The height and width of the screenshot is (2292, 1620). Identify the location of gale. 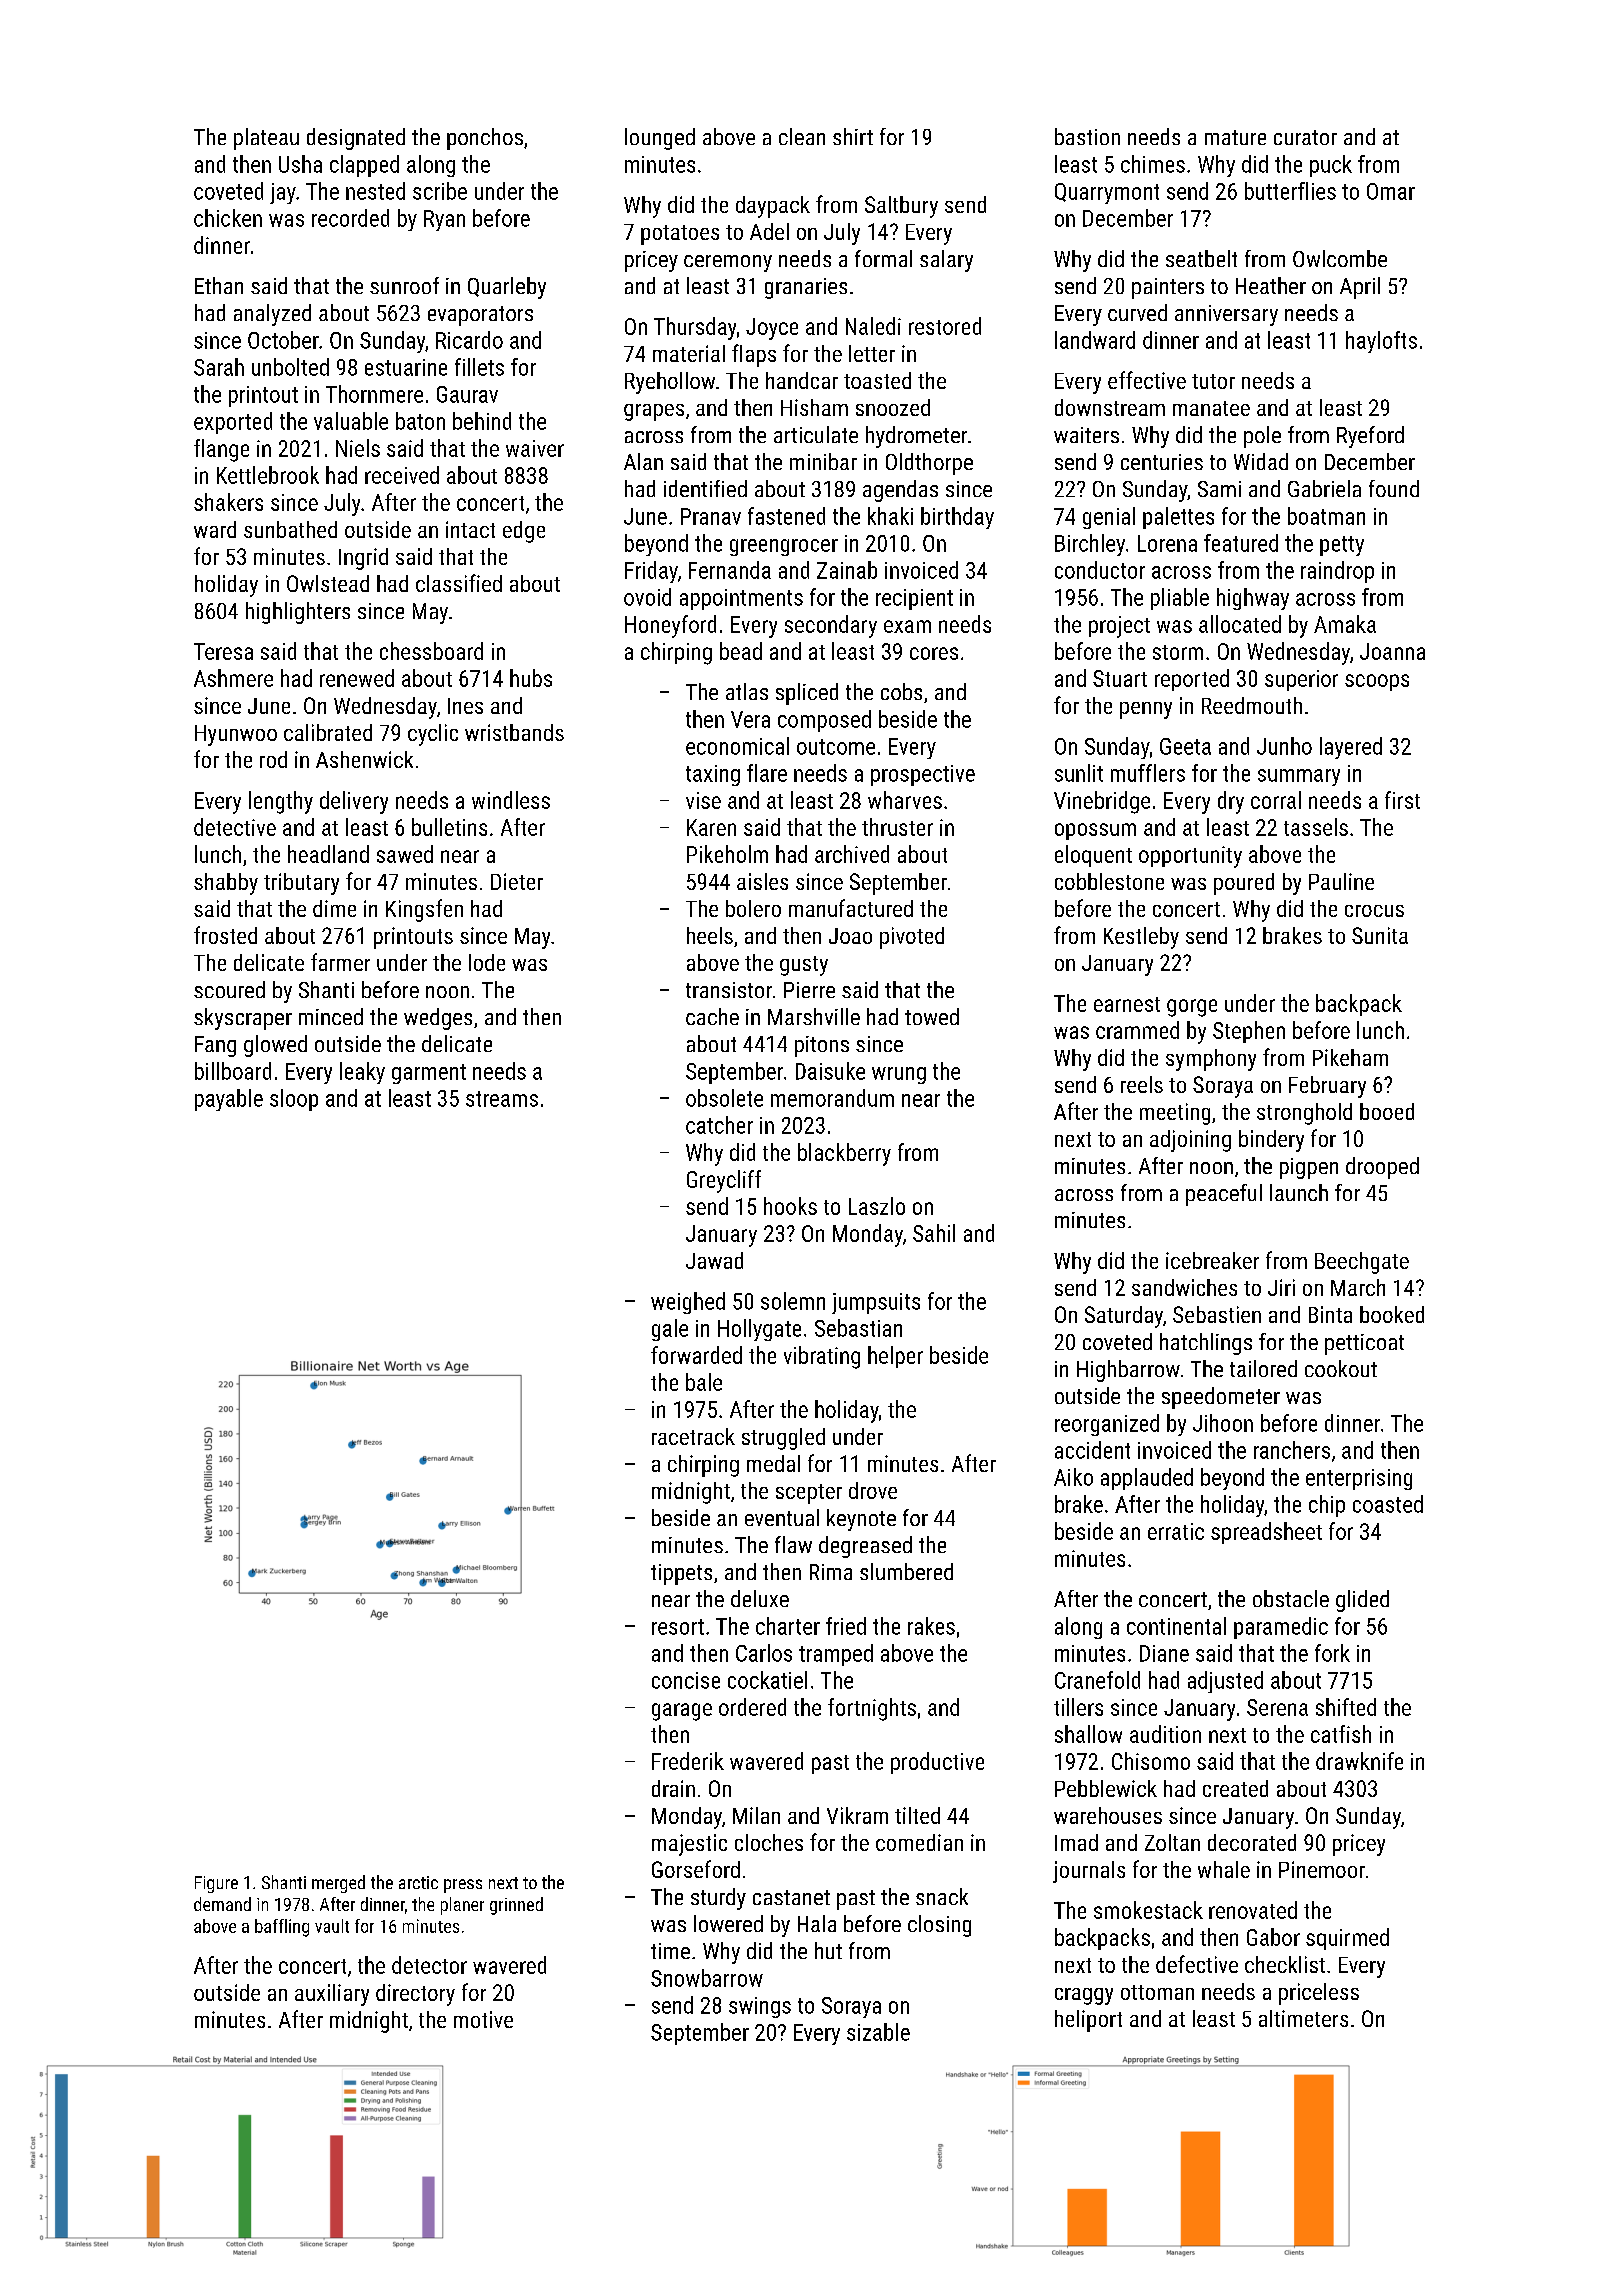
(670, 1330).
